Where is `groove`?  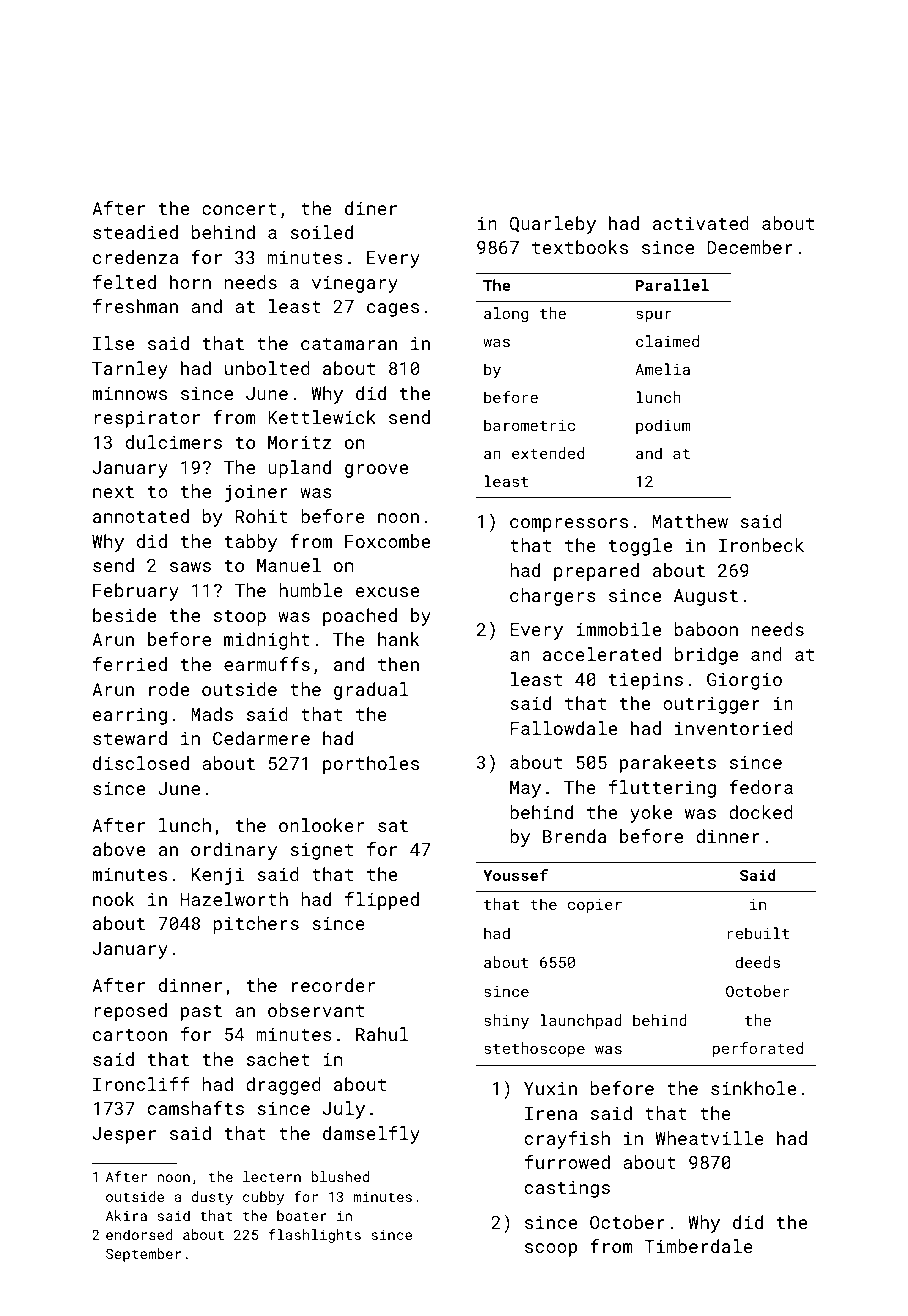 groove is located at coordinates (376, 471).
